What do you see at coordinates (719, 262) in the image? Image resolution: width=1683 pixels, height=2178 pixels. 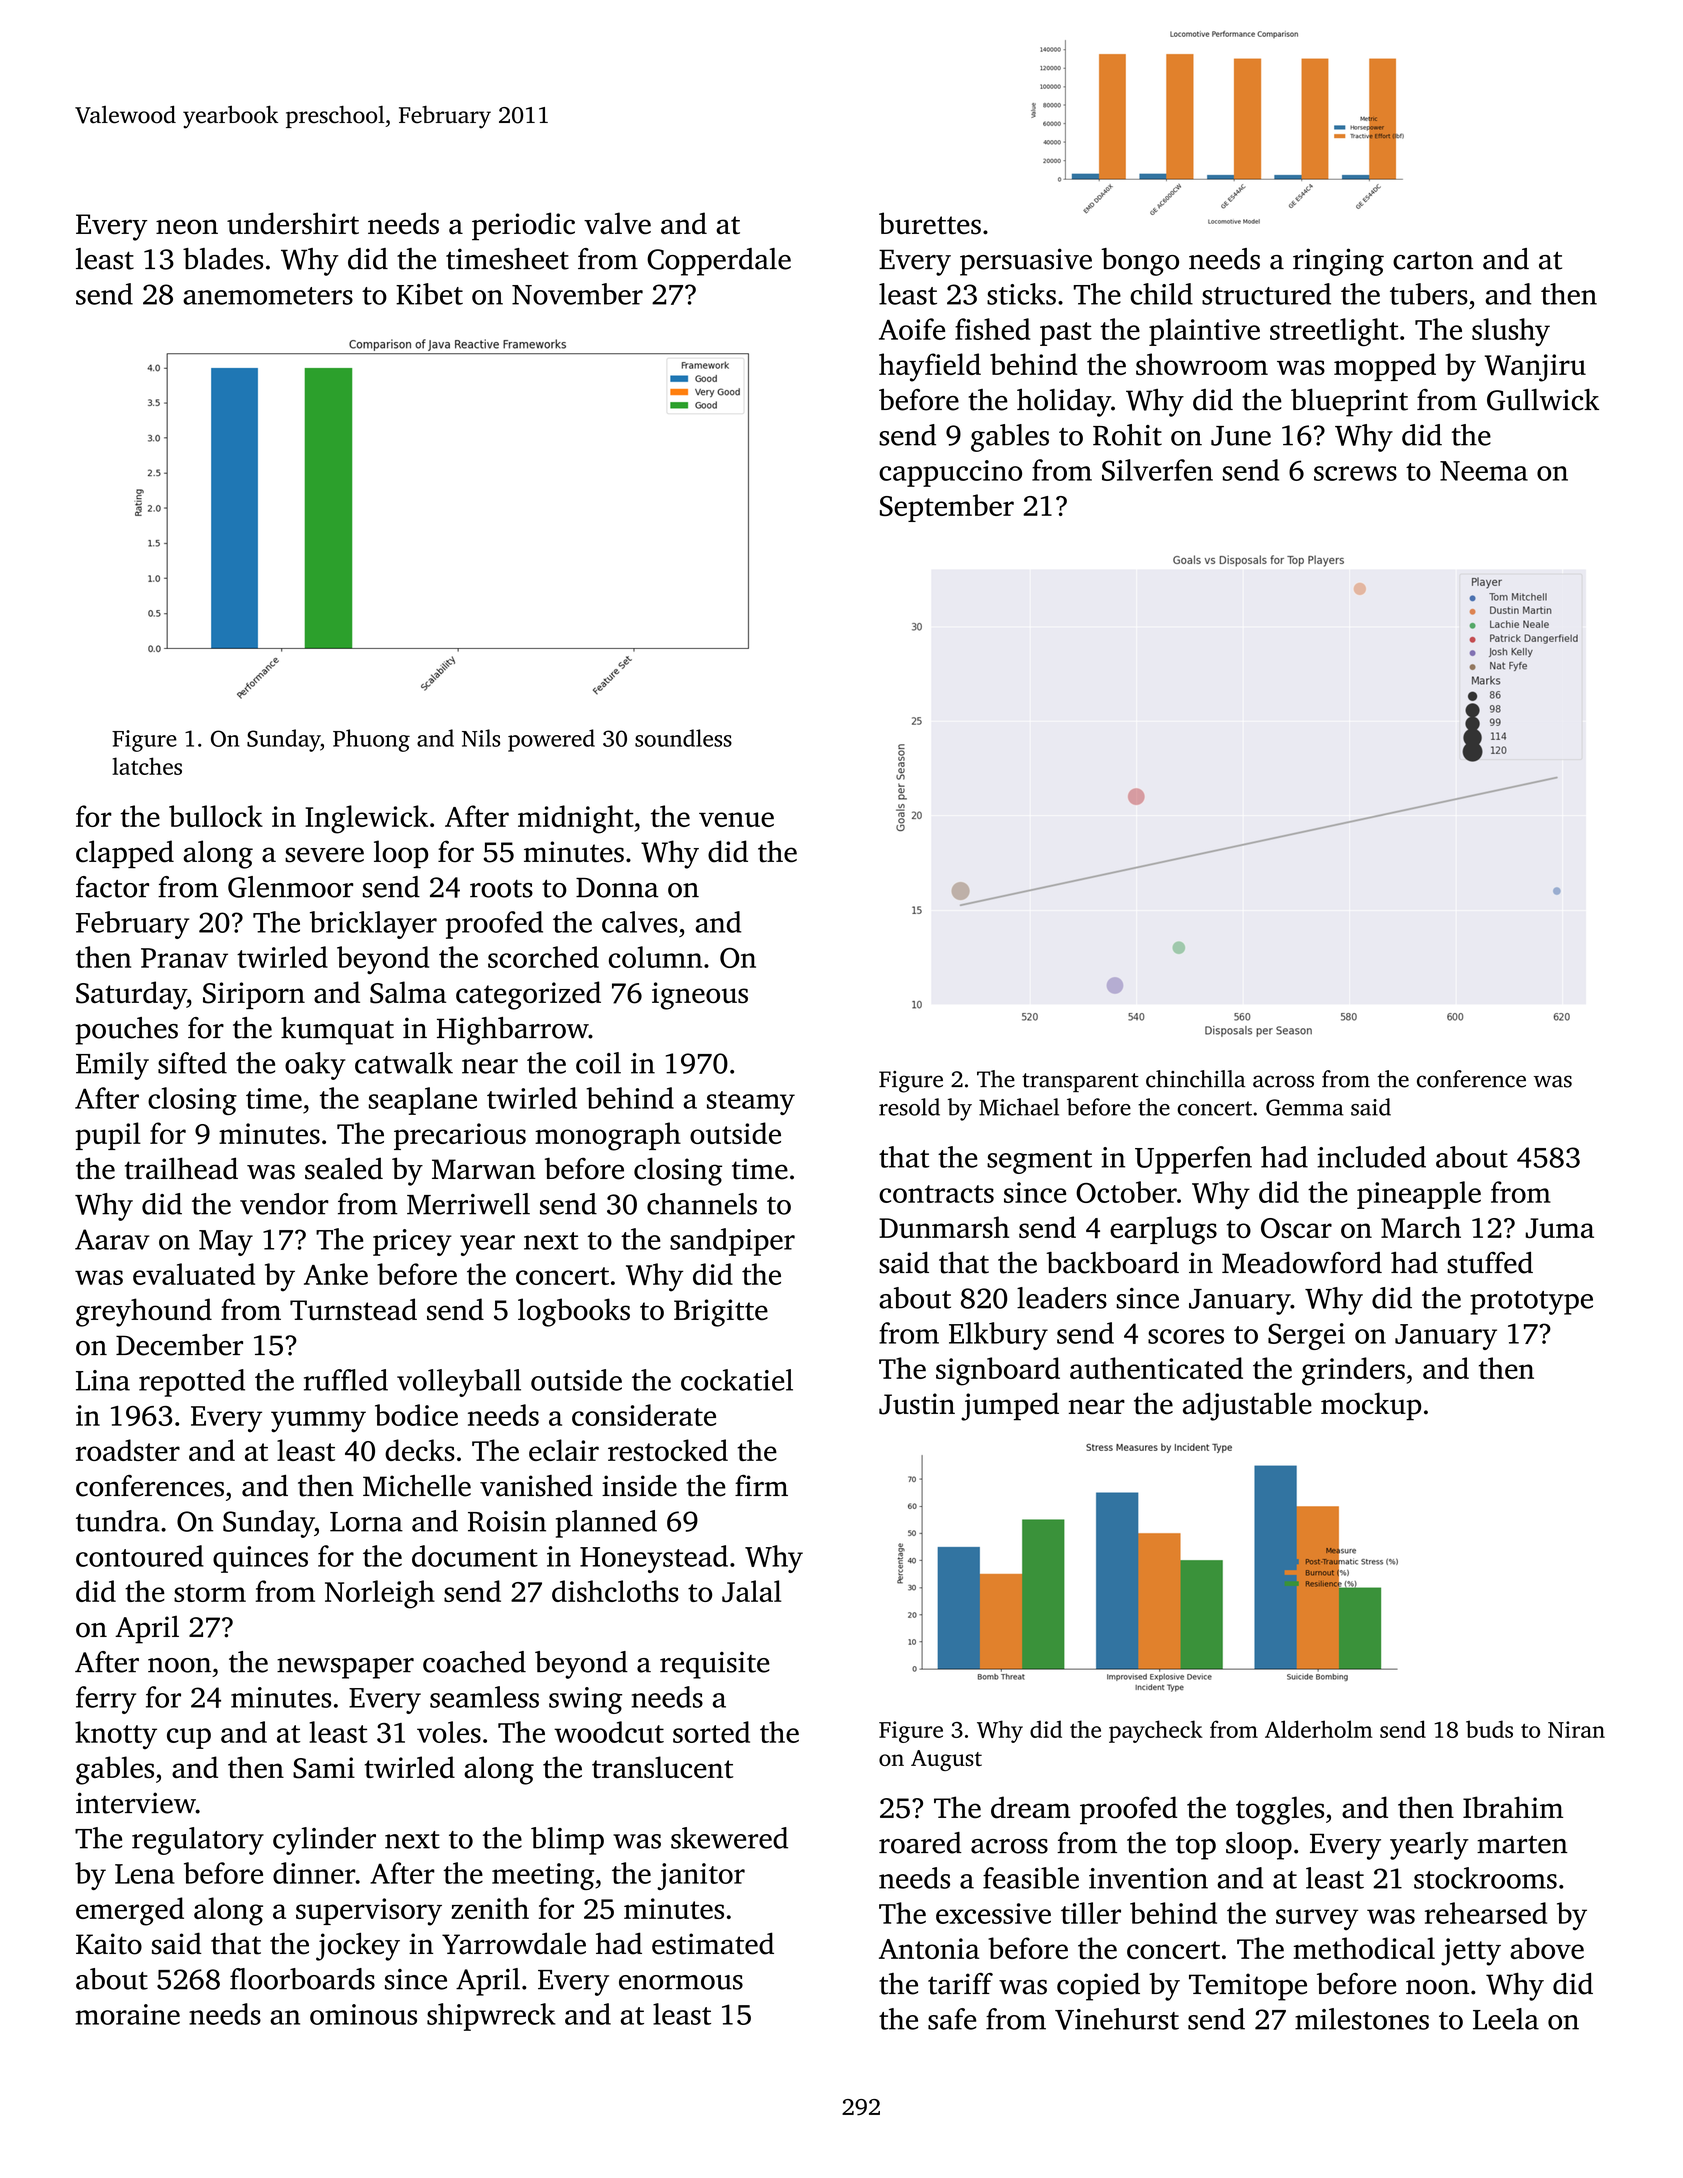 I see `Copperdale` at bounding box center [719, 262].
